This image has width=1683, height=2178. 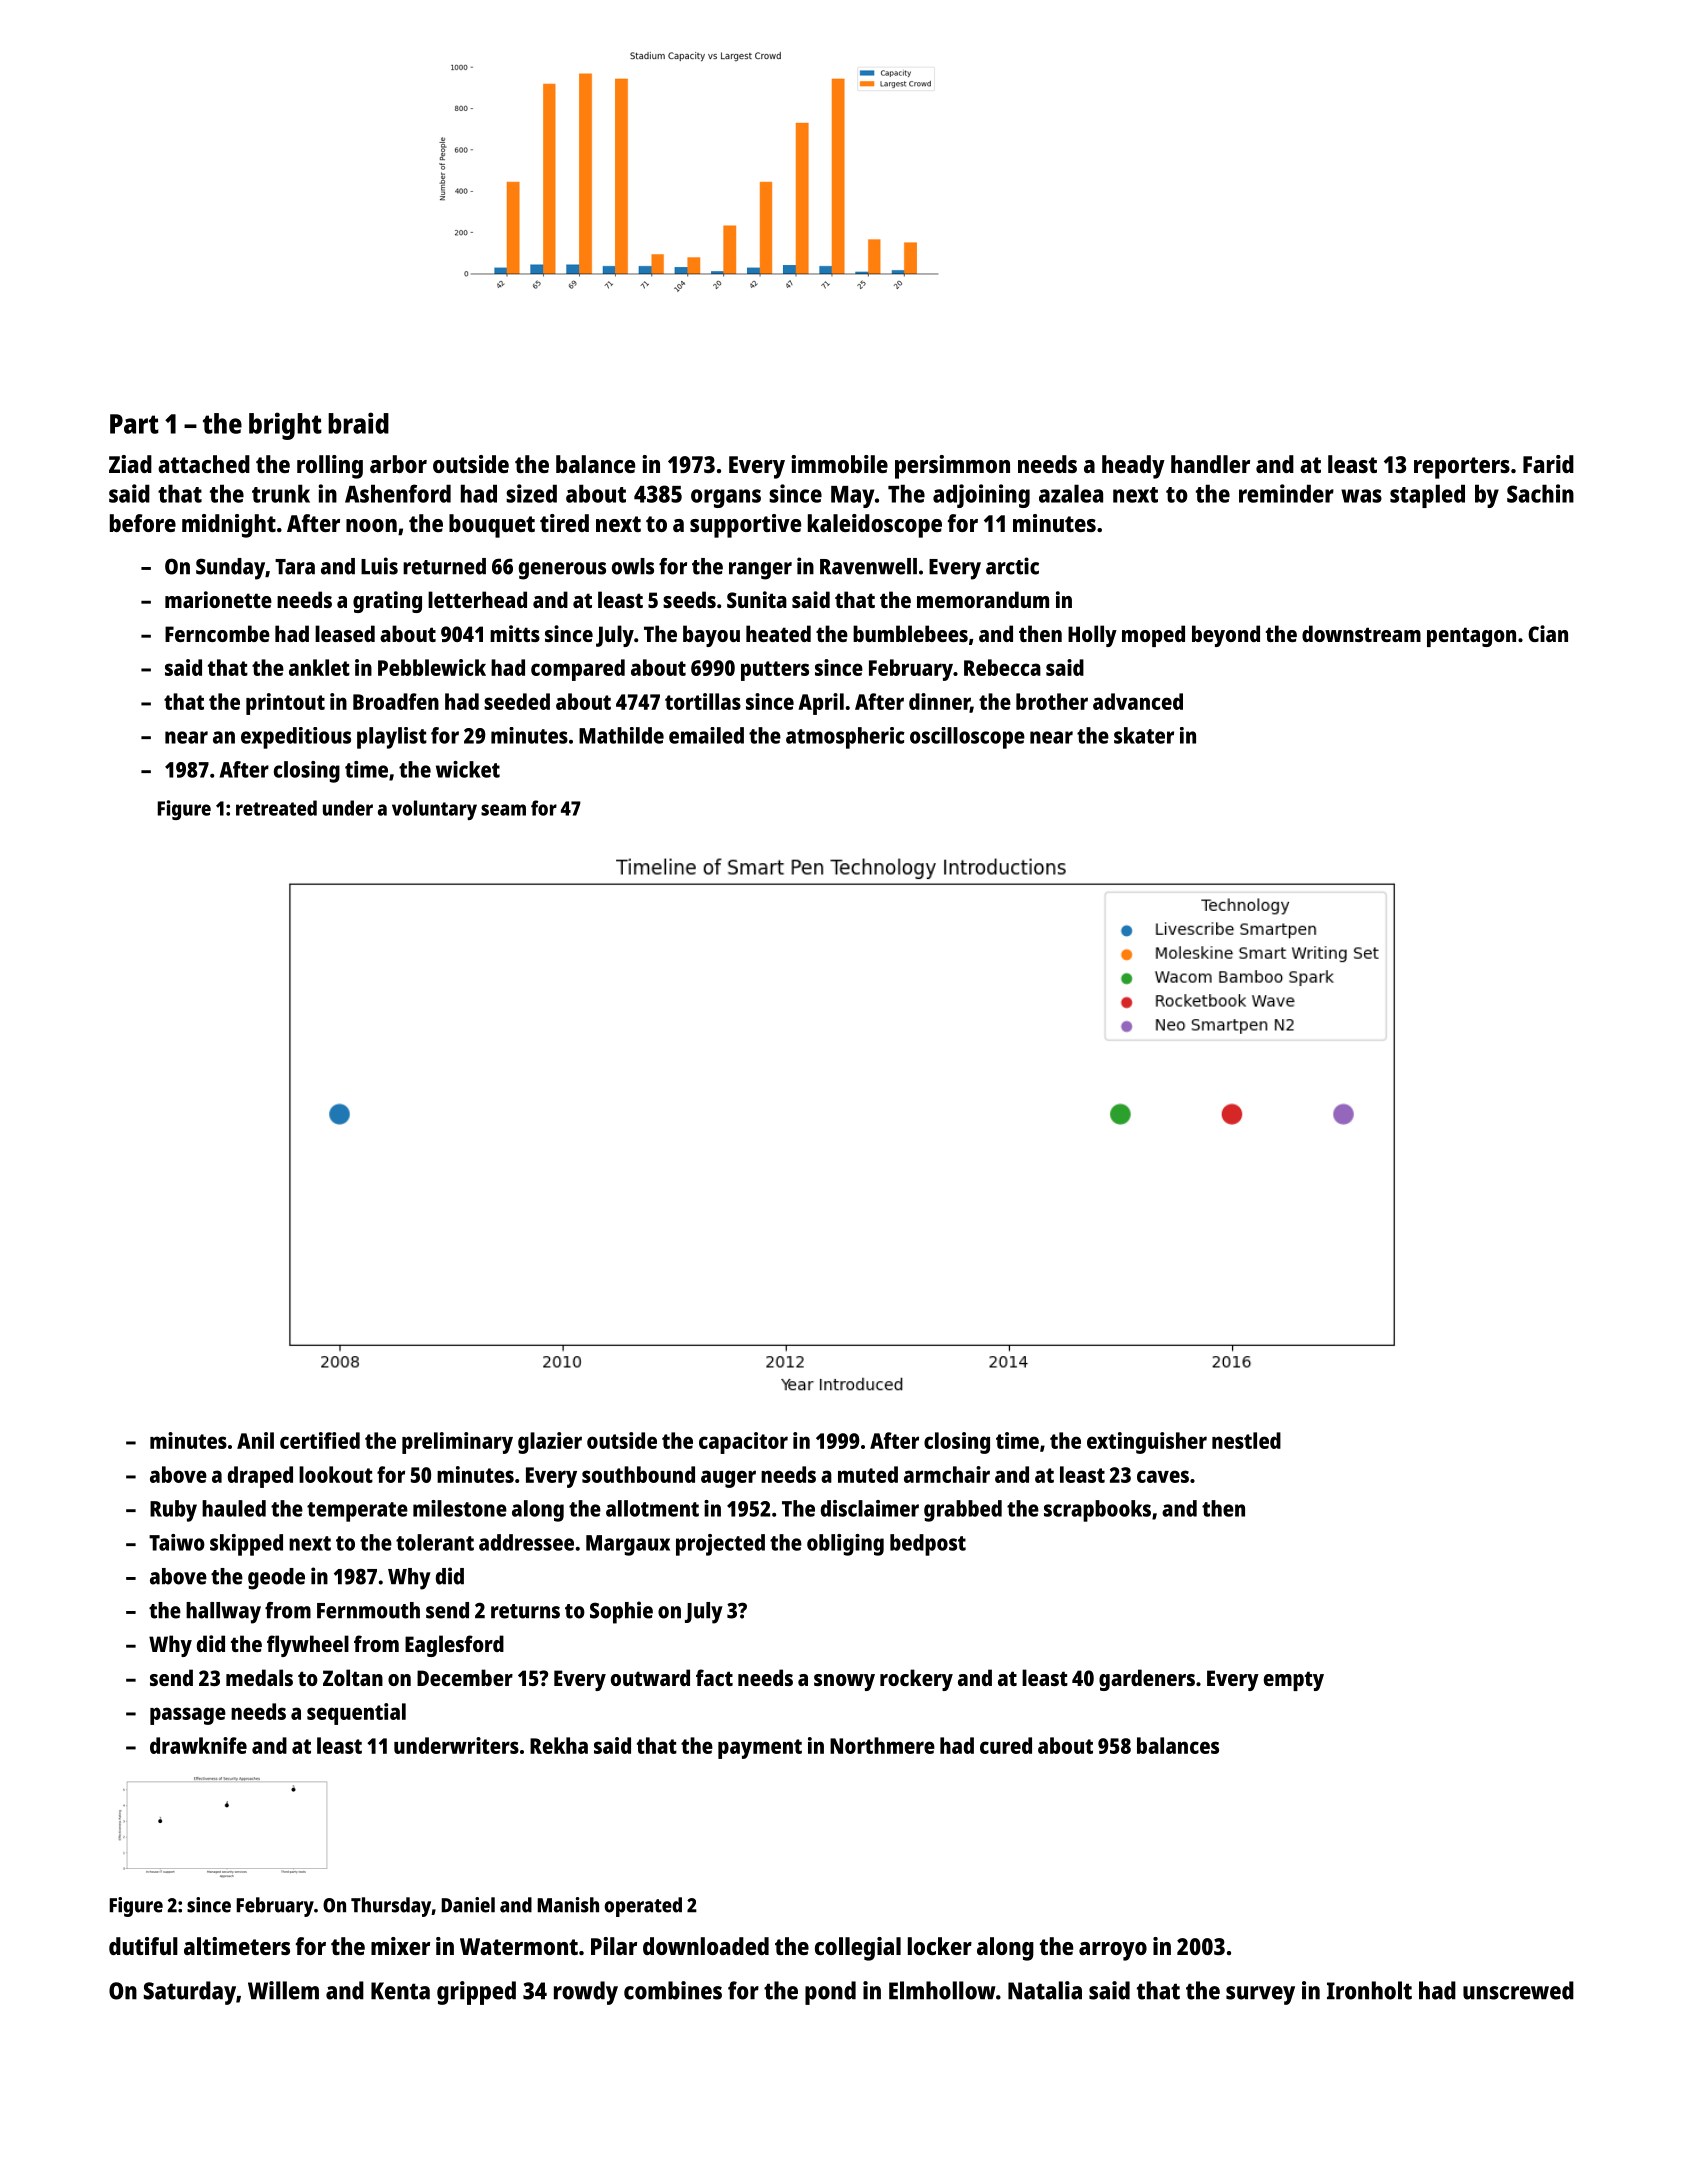 I want to click on seam, so click(x=503, y=810).
